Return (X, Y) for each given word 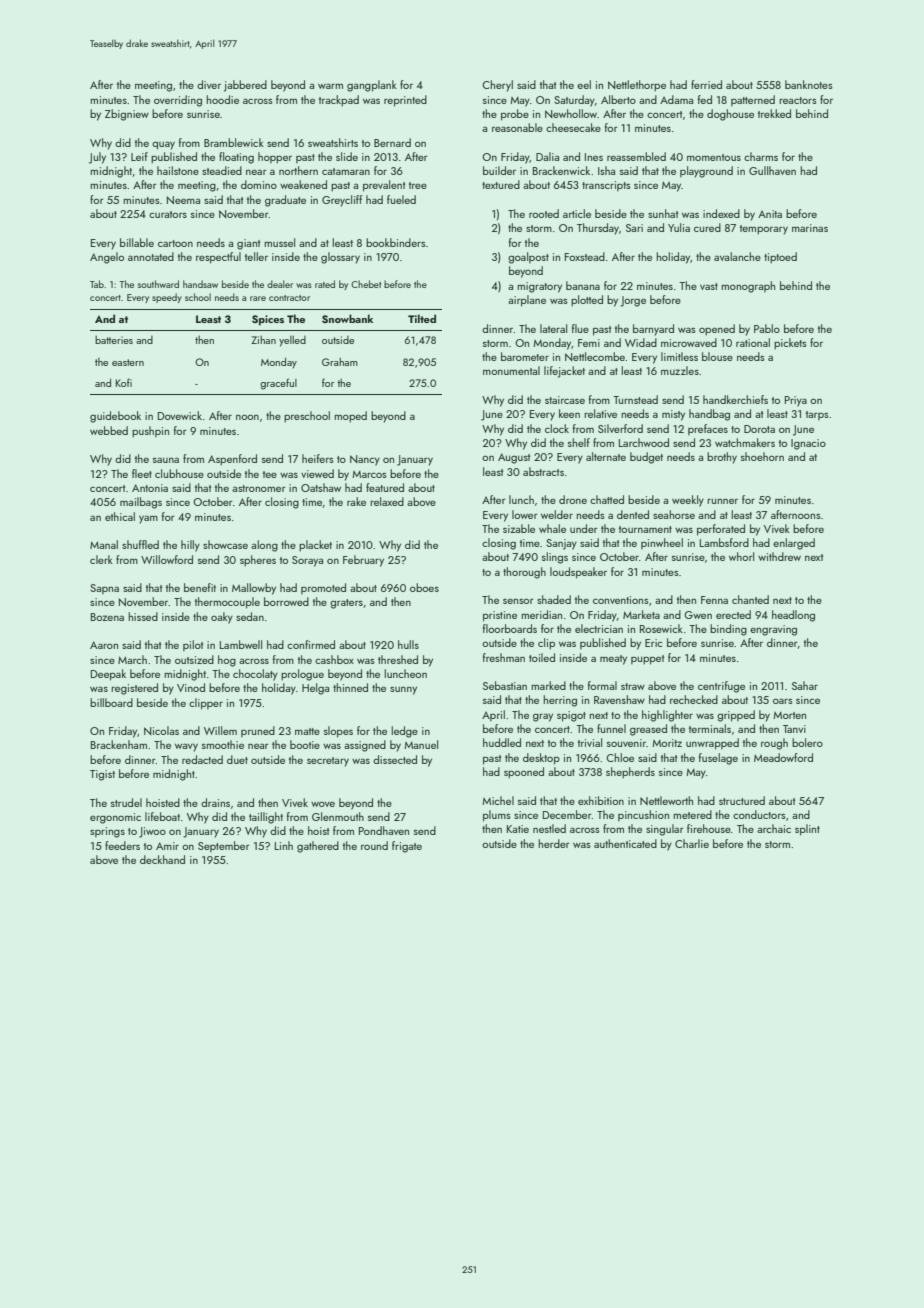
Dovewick (180, 415)
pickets (790, 344)
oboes (424, 587)
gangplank (372, 86)
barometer (525, 356)
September (224, 846)
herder (554, 843)
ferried (706, 84)
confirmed (311, 644)
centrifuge (721, 687)
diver (209, 84)
